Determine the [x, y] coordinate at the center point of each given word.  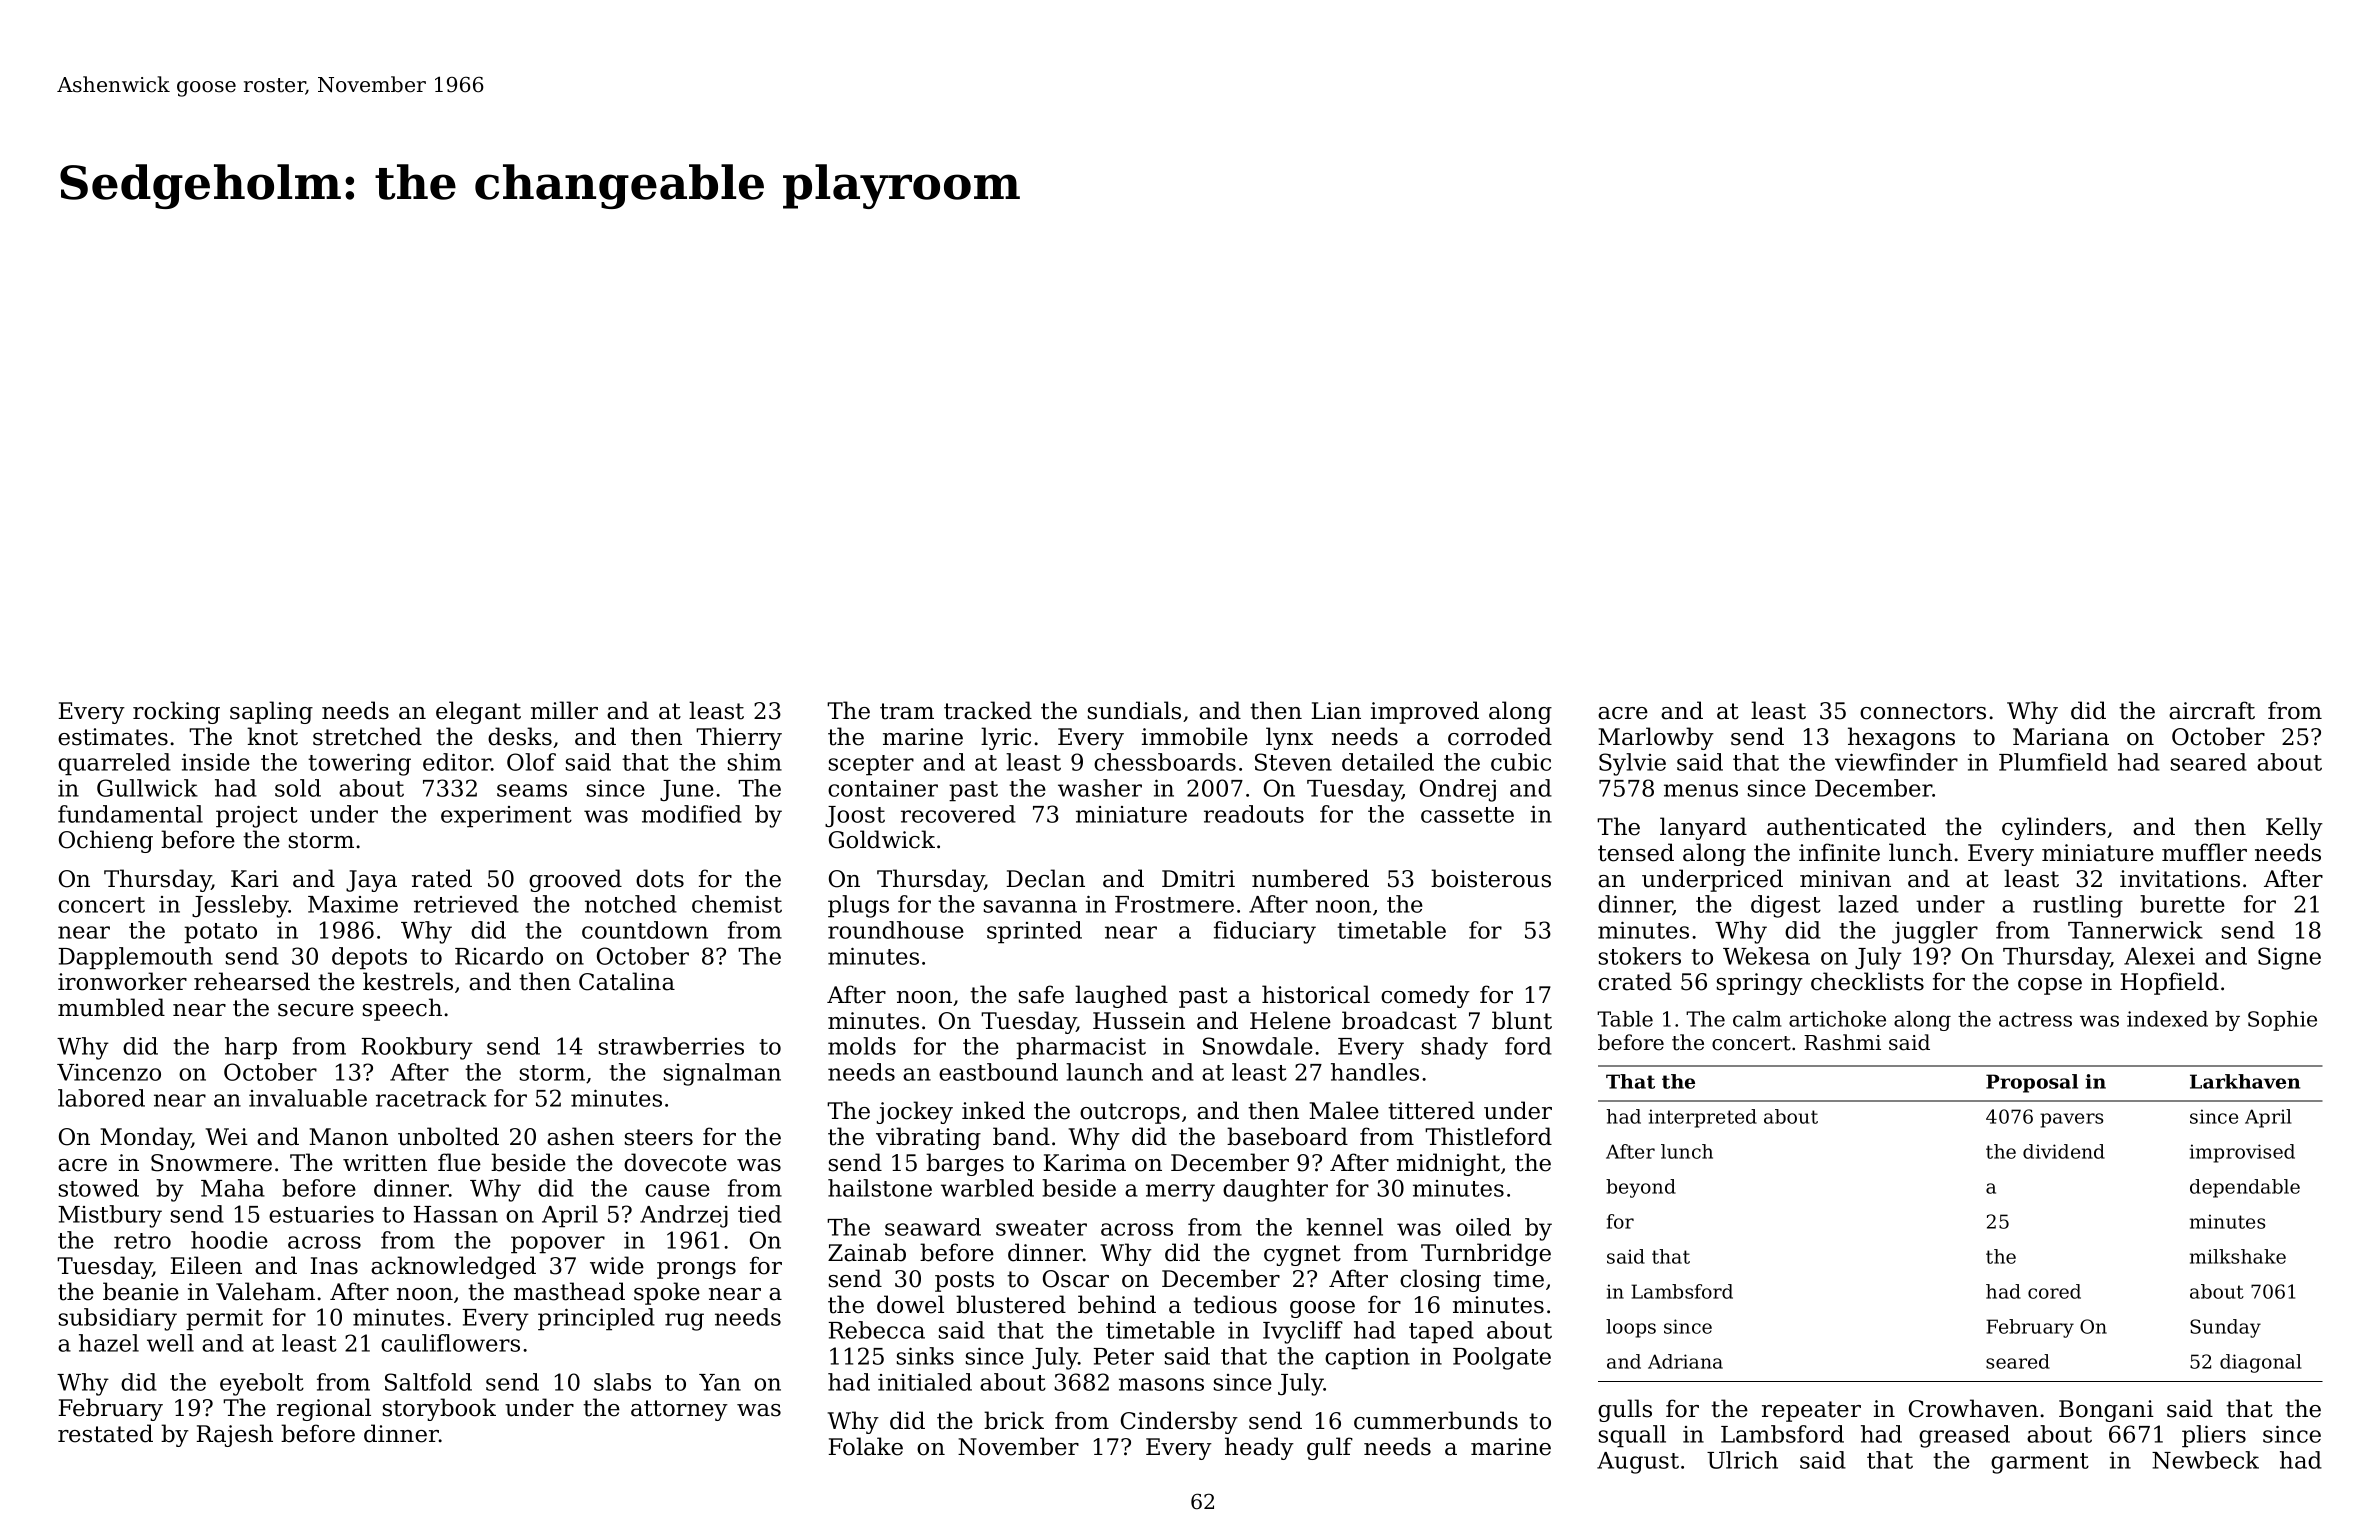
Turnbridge [1486, 1254]
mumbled [111, 1007]
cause [677, 1190]
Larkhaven [2245, 1081]
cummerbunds [1436, 1420]
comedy [1425, 996]
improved [1425, 712]
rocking [176, 712]
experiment [506, 817]
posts [964, 1281]
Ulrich [1742, 1460]
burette [2182, 904]
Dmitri [1198, 879]
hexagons [1901, 738]
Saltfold [428, 1382]
